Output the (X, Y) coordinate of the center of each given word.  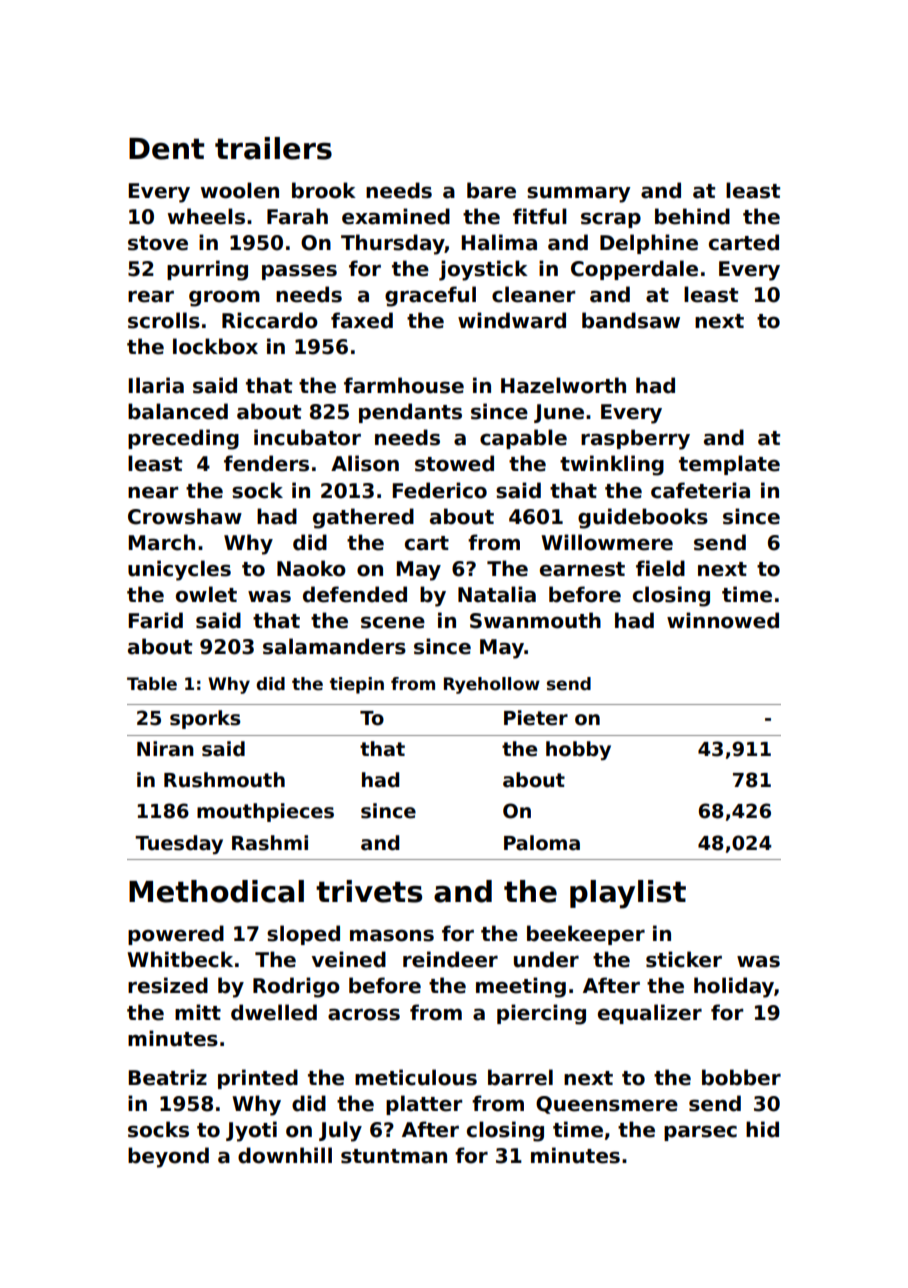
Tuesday (179, 844)
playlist (628, 894)
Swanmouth (535, 620)
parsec (700, 1133)
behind (692, 216)
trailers (273, 148)
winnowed (723, 620)
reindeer (450, 959)
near (153, 492)
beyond (168, 1157)
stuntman (394, 1156)
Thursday (393, 244)
